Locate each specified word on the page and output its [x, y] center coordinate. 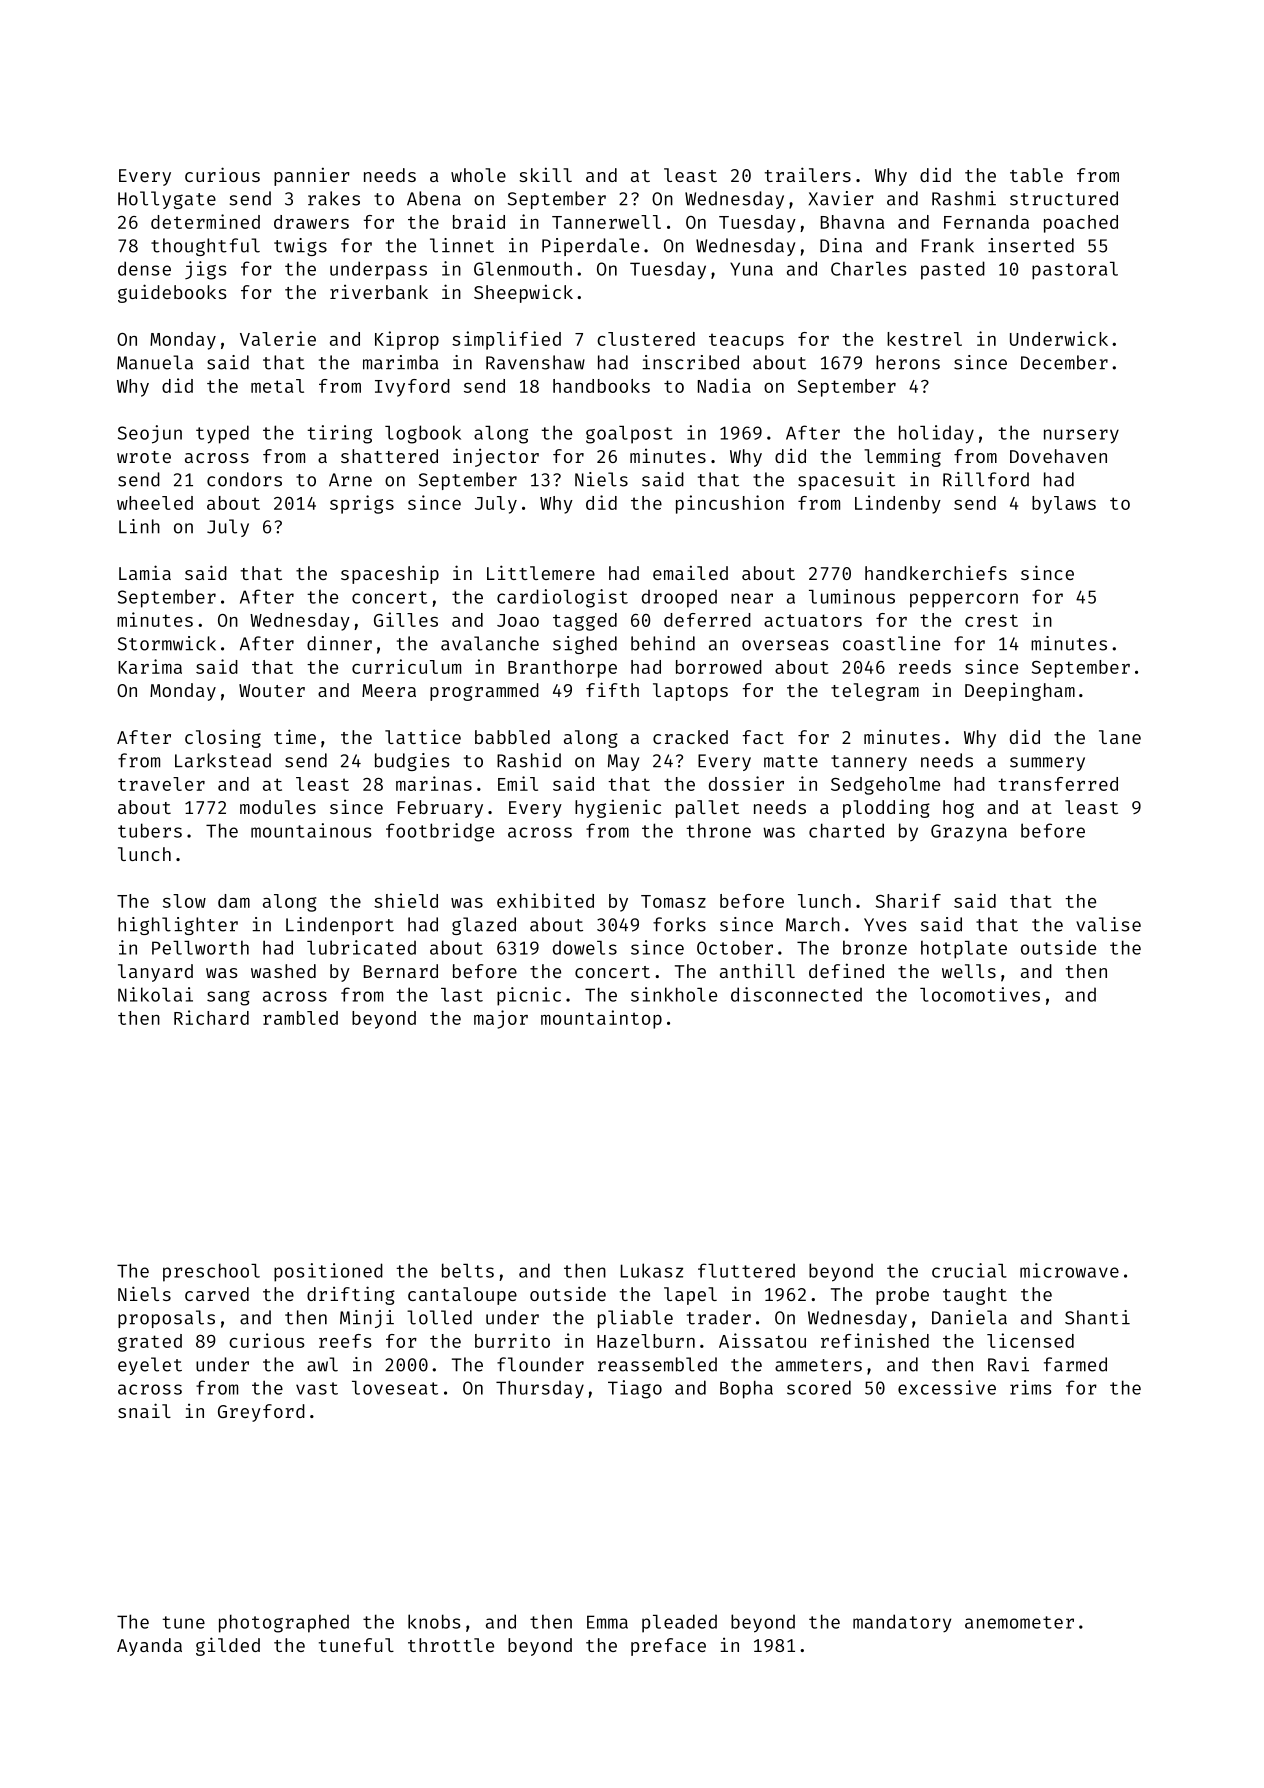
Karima [150, 666]
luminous [852, 596]
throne [718, 831]
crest [991, 620]
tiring [339, 434]
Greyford [261, 1413]
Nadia [724, 385]
